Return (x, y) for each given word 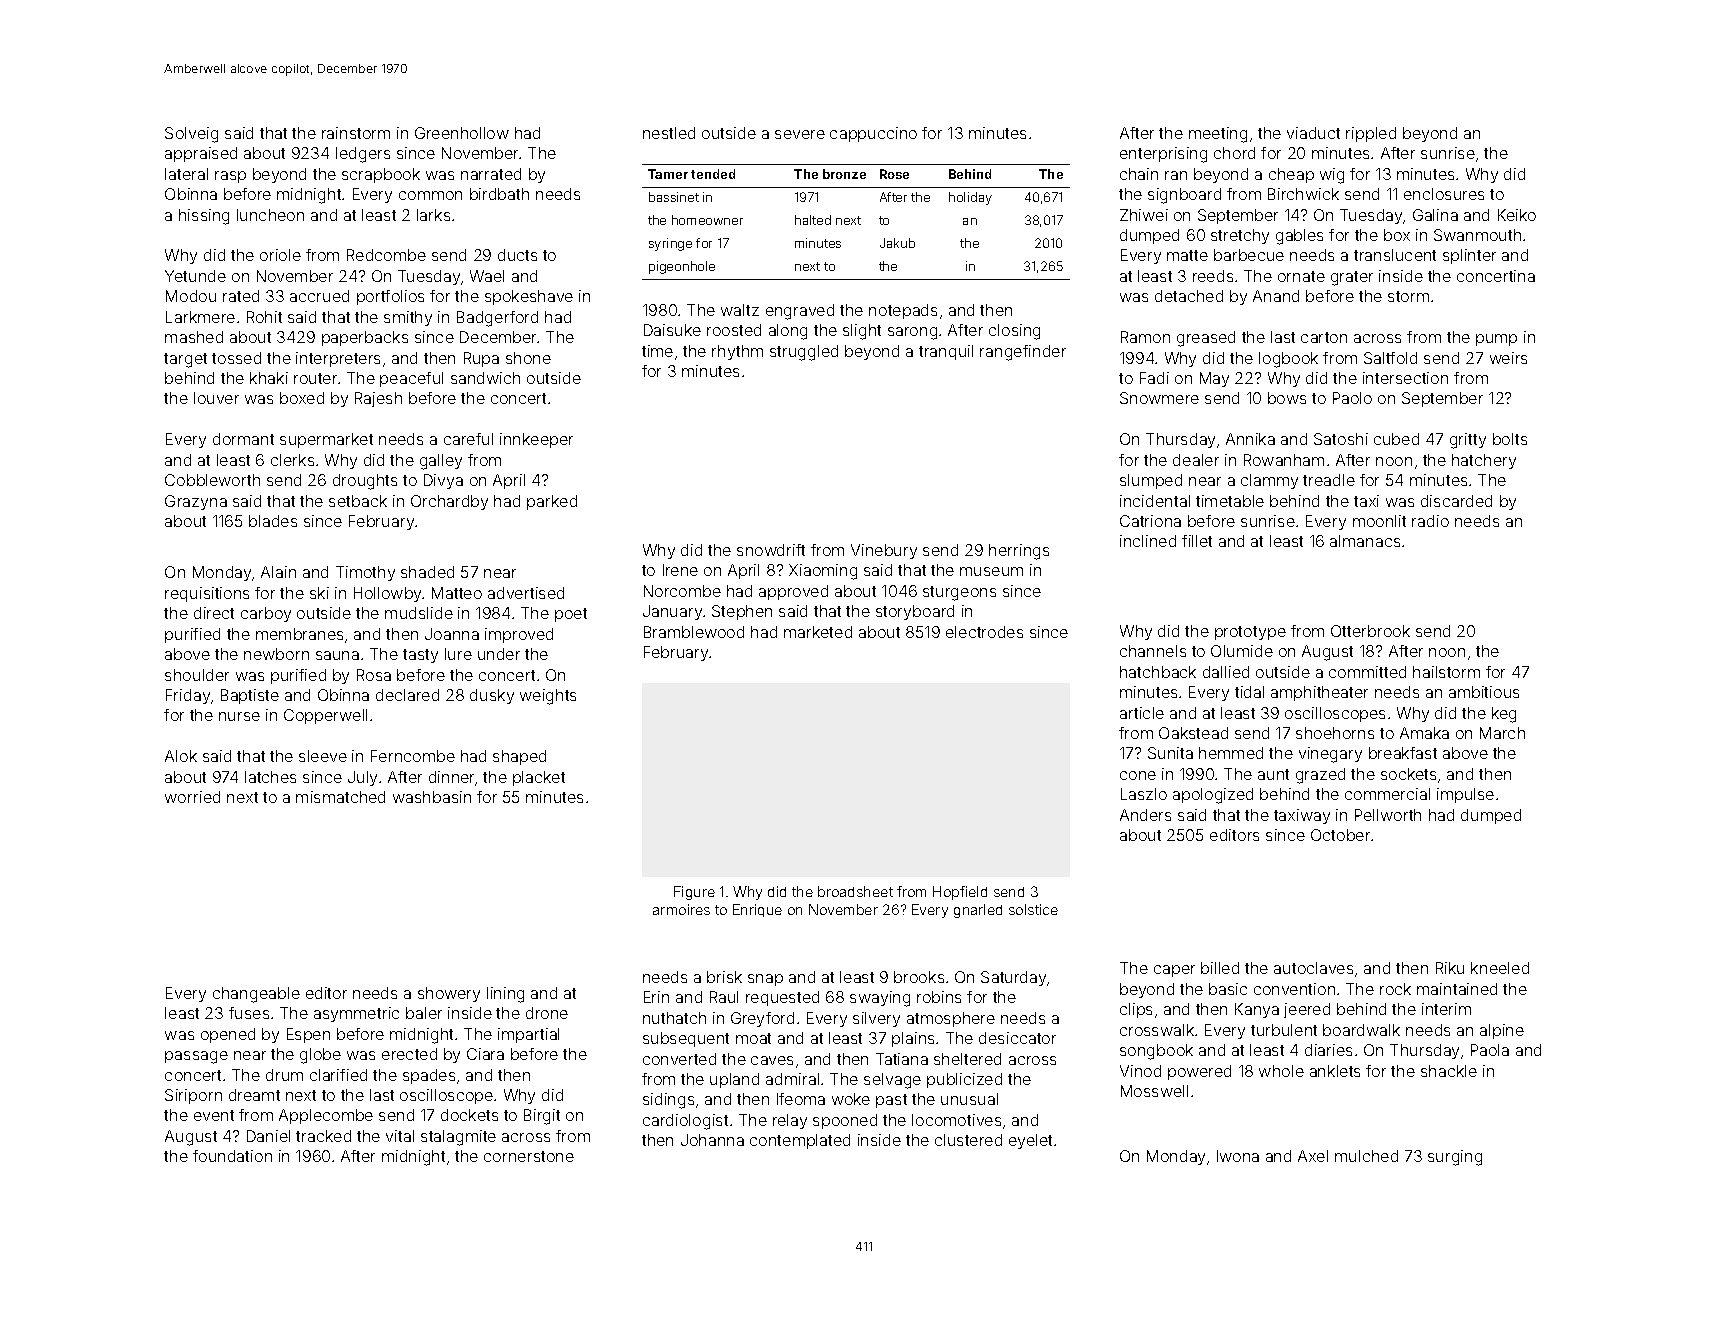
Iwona (1238, 1156)
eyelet (1030, 1141)
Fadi (1154, 378)
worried (192, 797)
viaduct (1313, 133)
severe (800, 134)
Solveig (191, 135)
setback (358, 501)
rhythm (737, 352)
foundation (232, 1156)
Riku (1450, 968)
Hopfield (960, 893)
